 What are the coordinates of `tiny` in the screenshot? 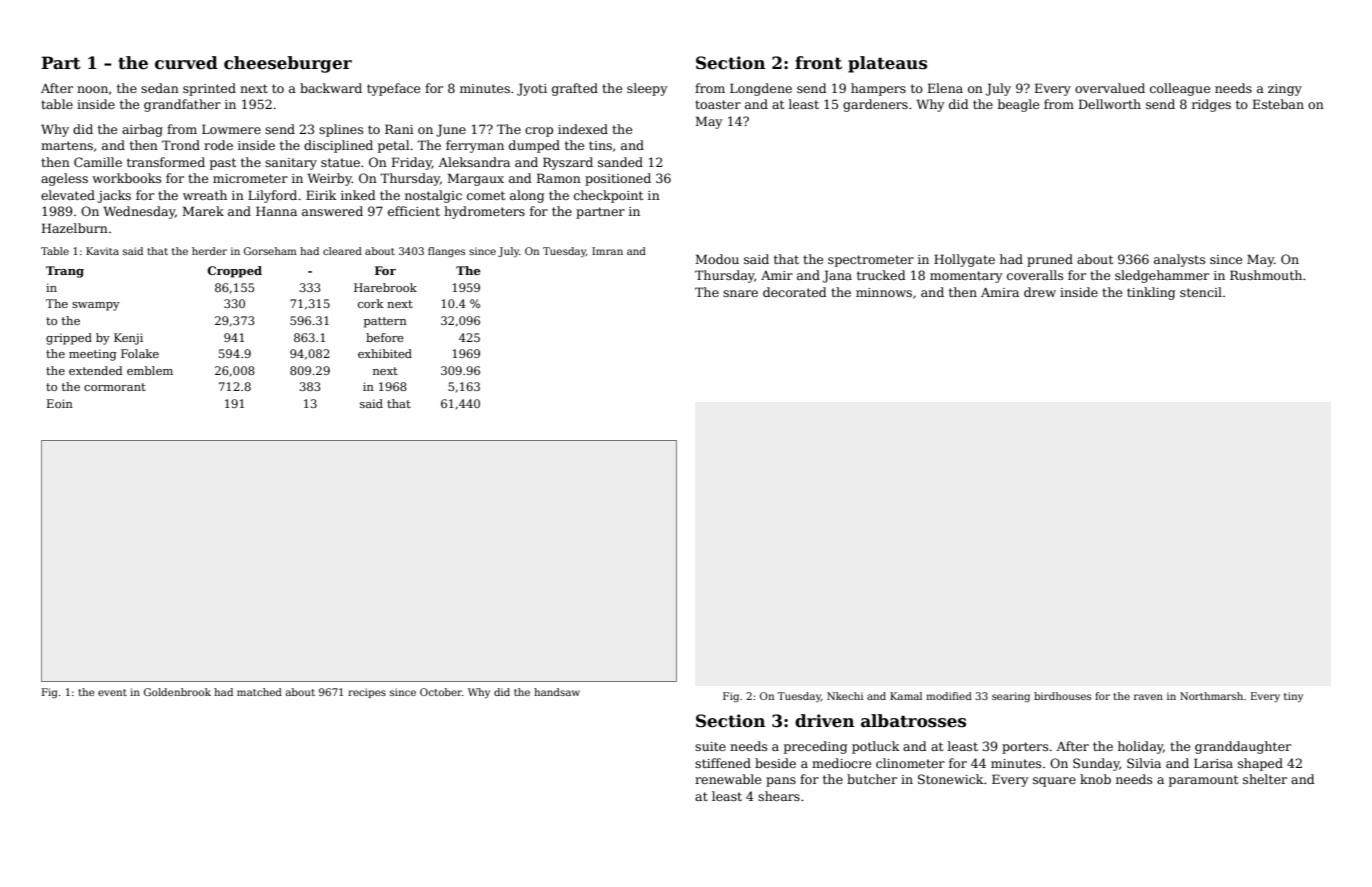 It's located at (1293, 697).
